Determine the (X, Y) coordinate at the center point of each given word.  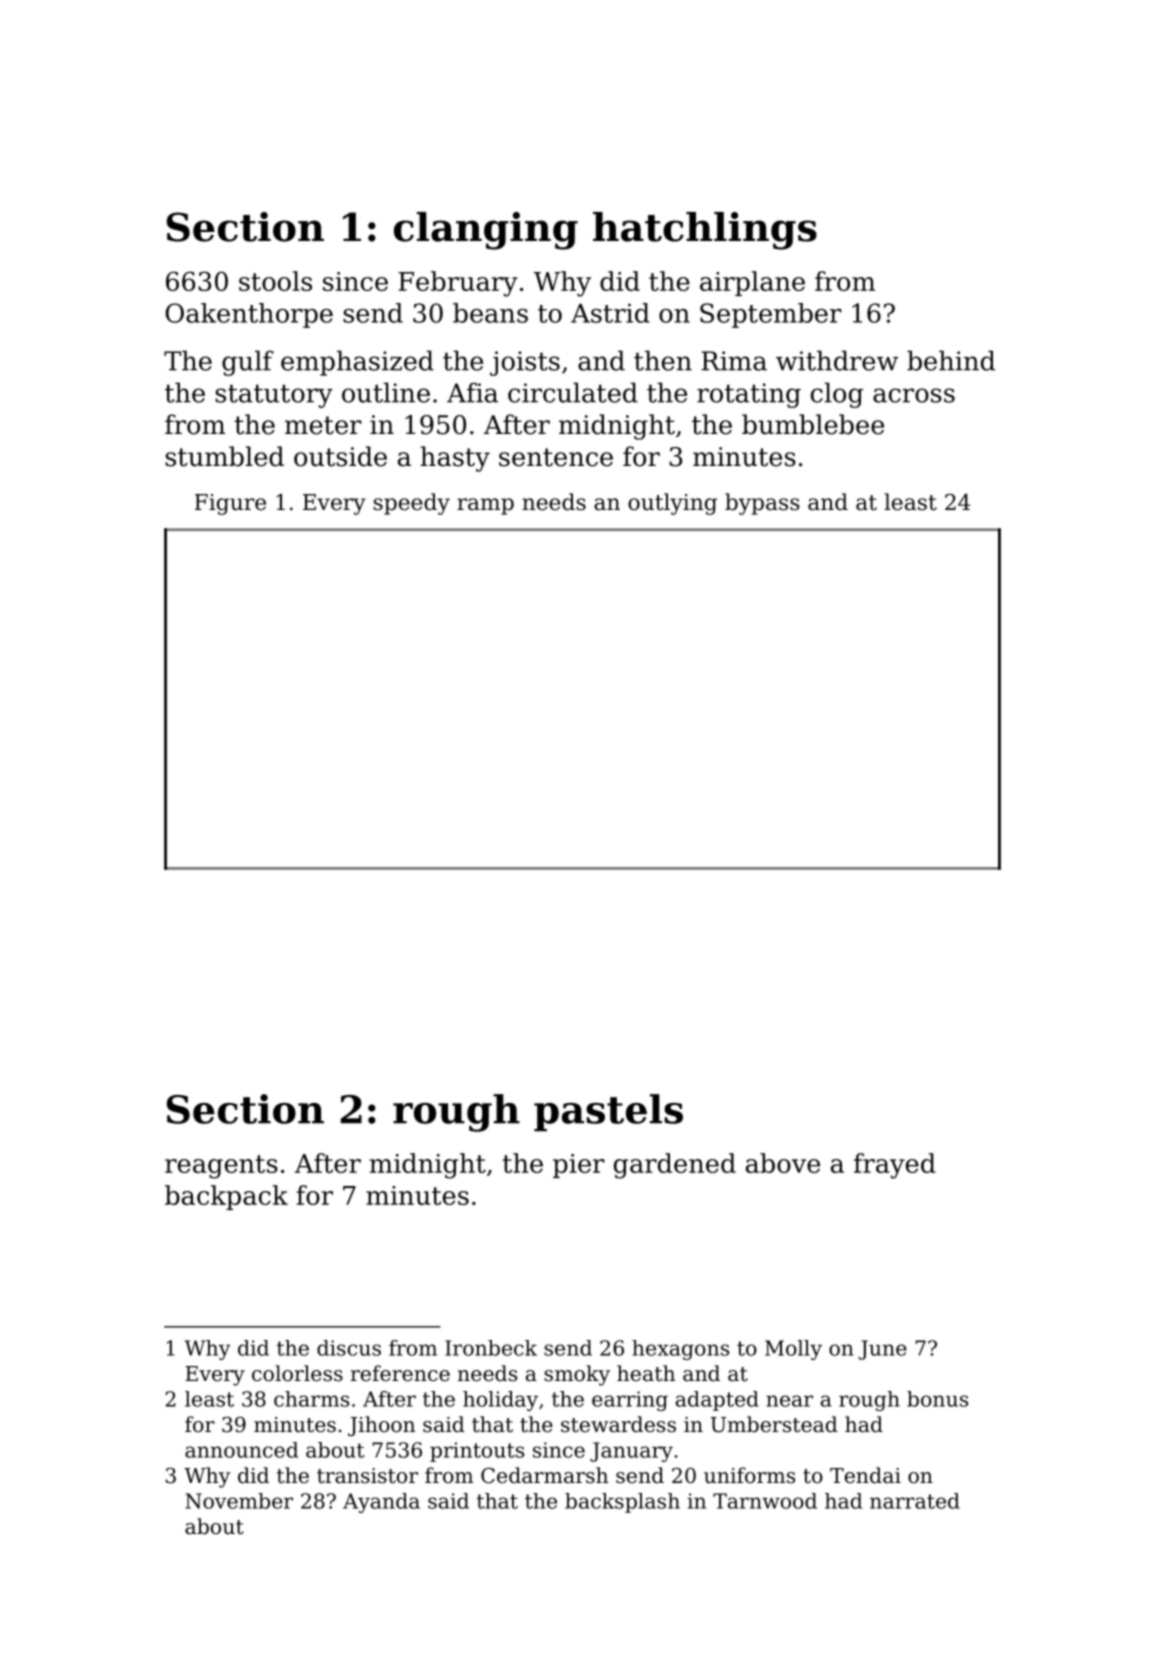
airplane (752, 283)
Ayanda (381, 1503)
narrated (915, 1501)
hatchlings (705, 231)
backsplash (622, 1503)
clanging (486, 231)
